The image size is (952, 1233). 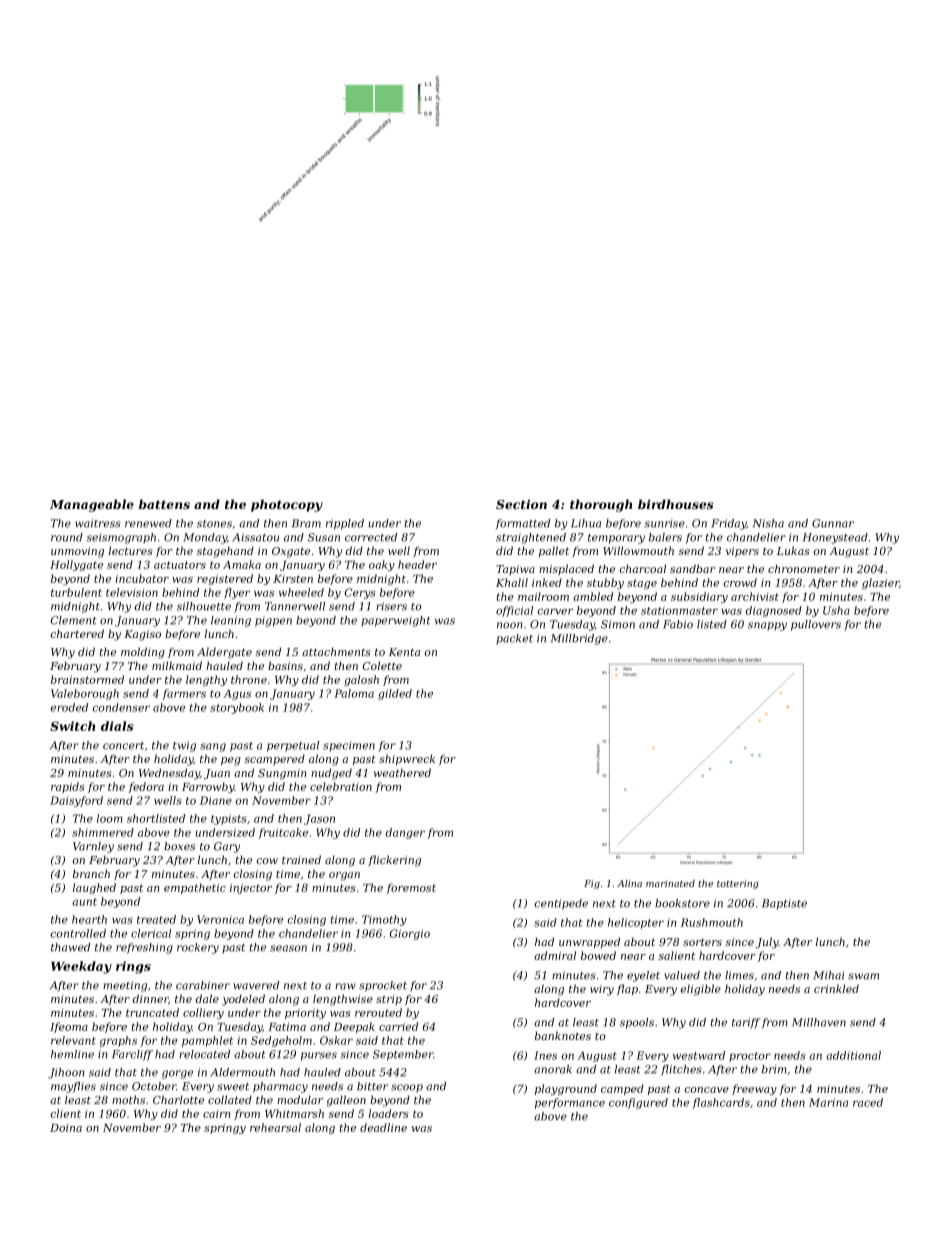 I want to click on rerouted, so click(x=378, y=1012).
